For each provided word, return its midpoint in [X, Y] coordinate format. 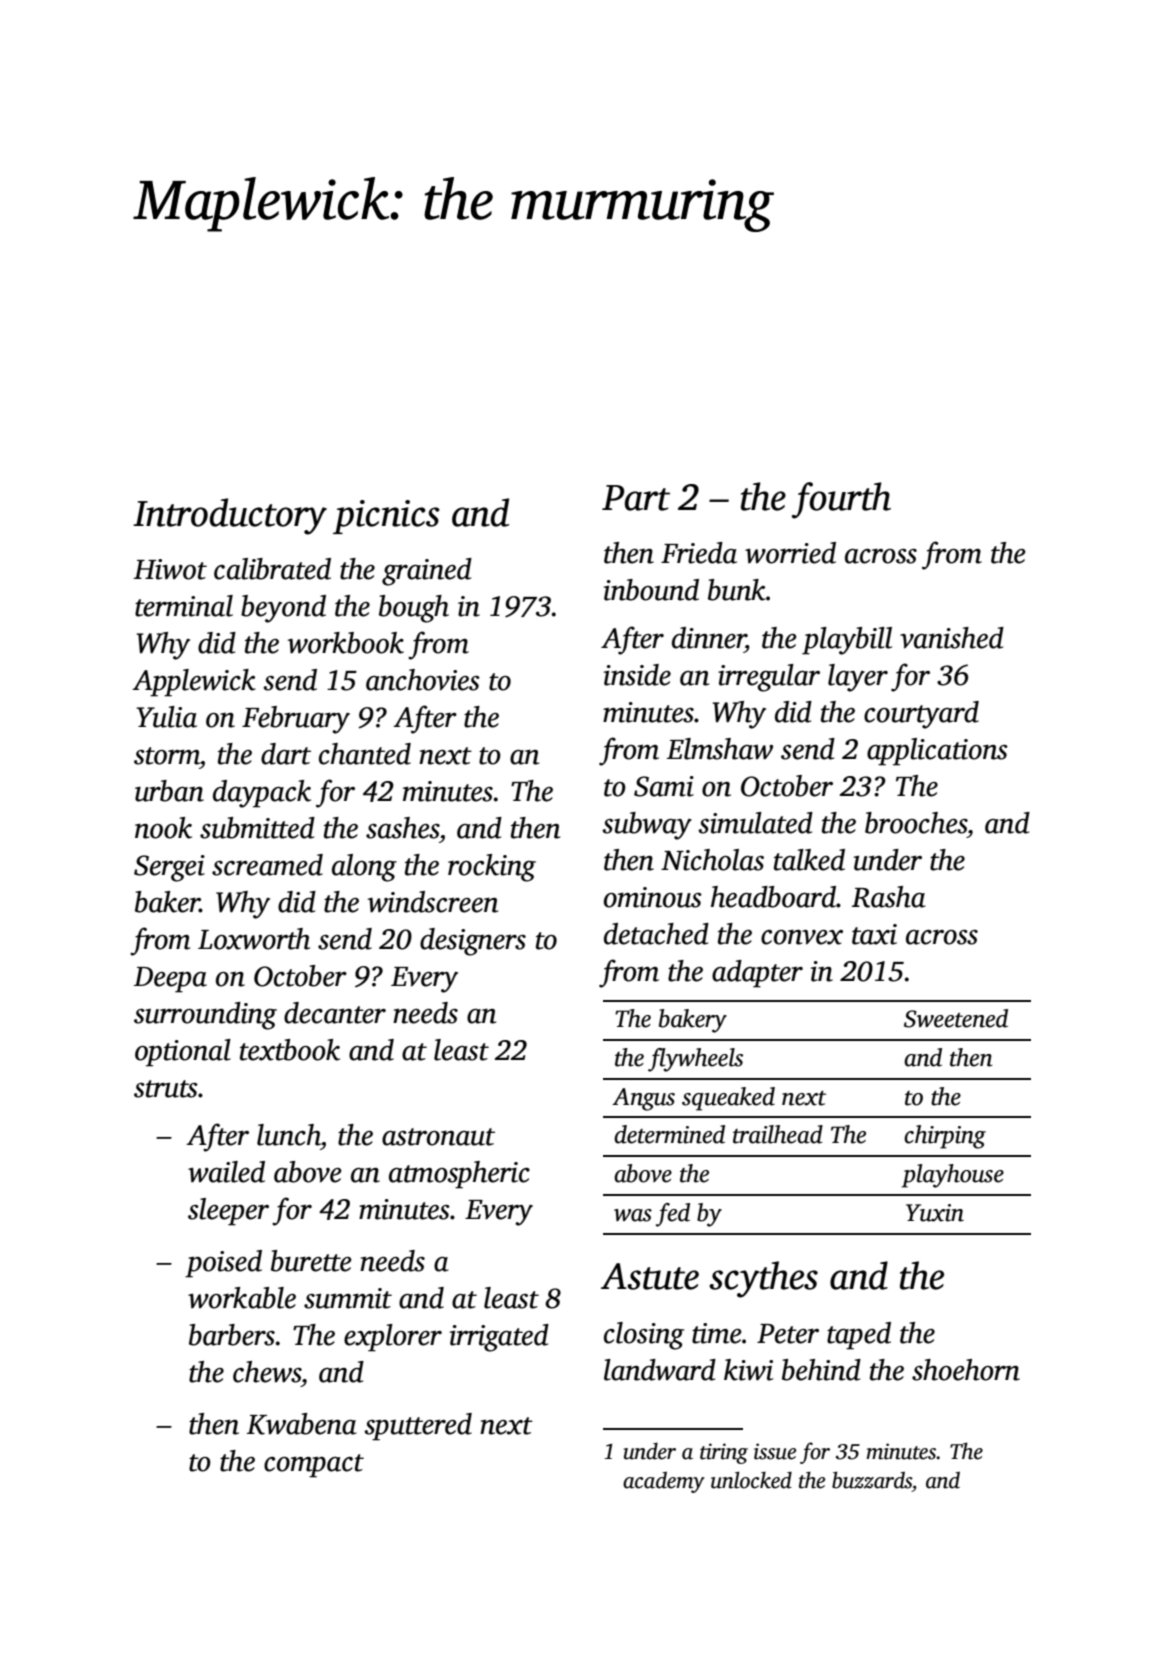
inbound [651, 590]
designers [473, 942]
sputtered [418, 1427]
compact [314, 1466]
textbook [290, 1050]
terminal [184, 606]
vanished [952, 638]
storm [167, 756]
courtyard [921, 715]
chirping [945, 1137]
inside [637, 675]
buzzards [872, 1480]
